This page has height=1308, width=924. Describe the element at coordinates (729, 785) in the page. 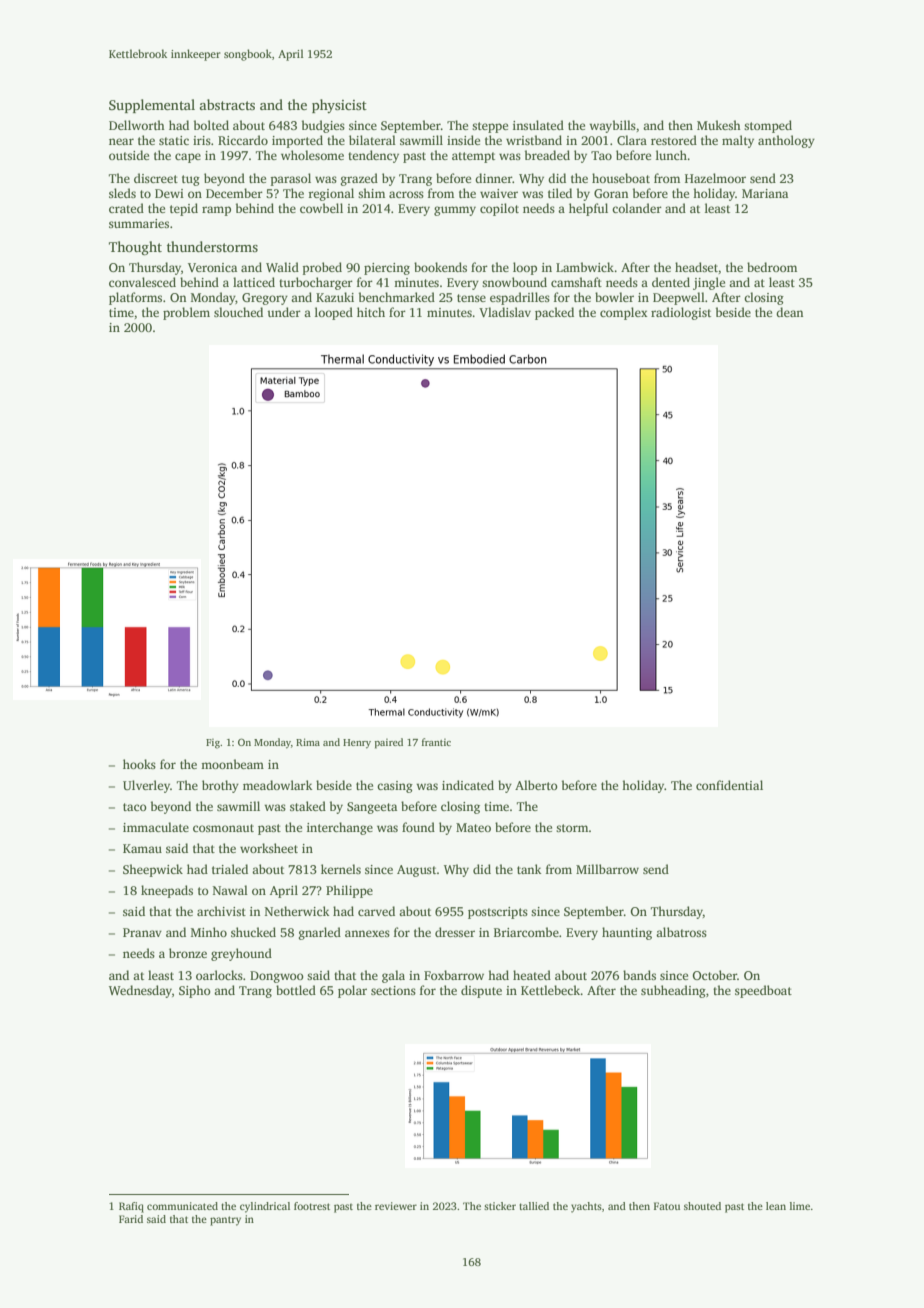

I see `confidential` at that location.
